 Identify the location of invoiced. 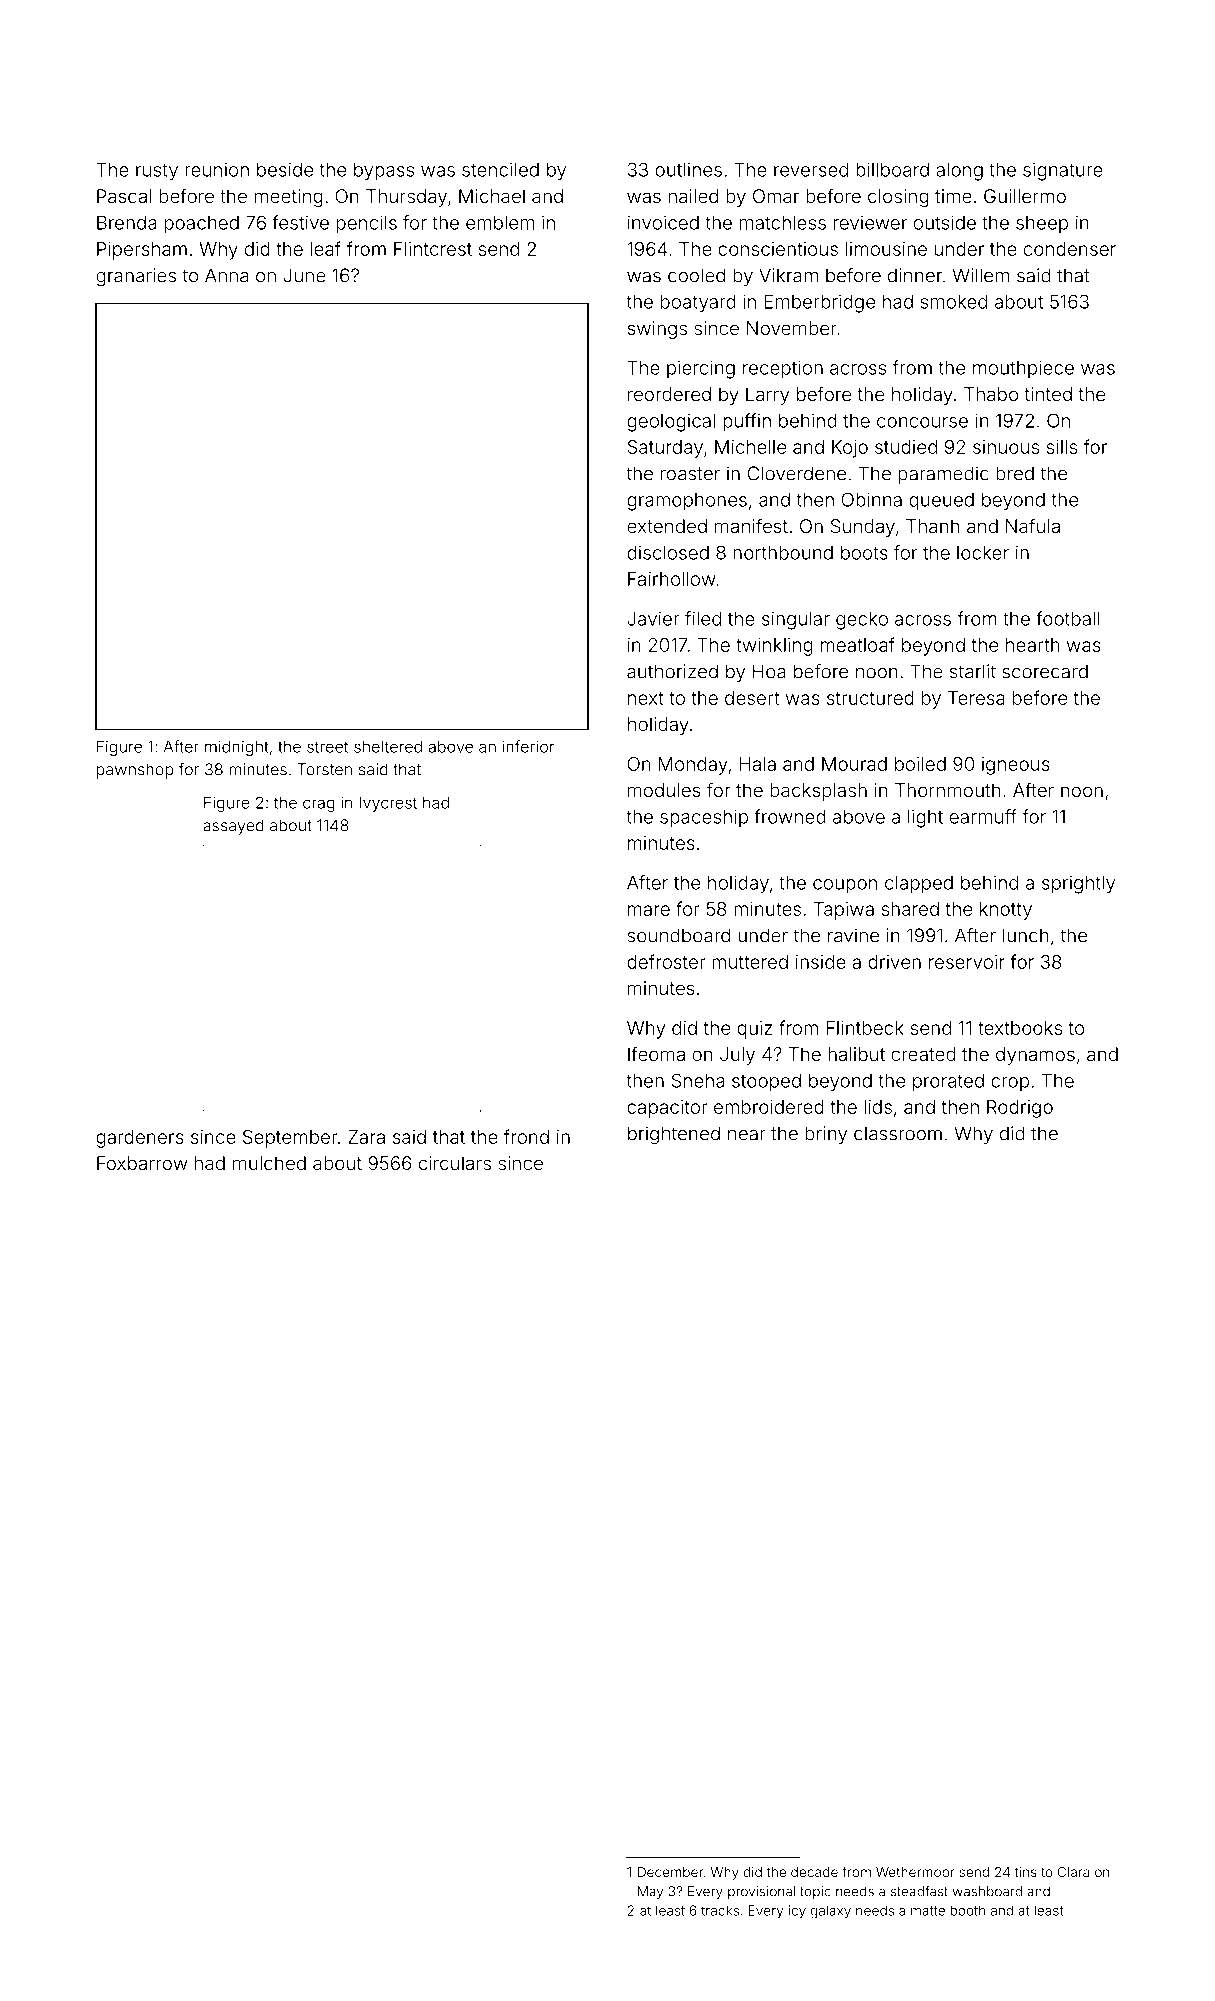
(663, 222).
